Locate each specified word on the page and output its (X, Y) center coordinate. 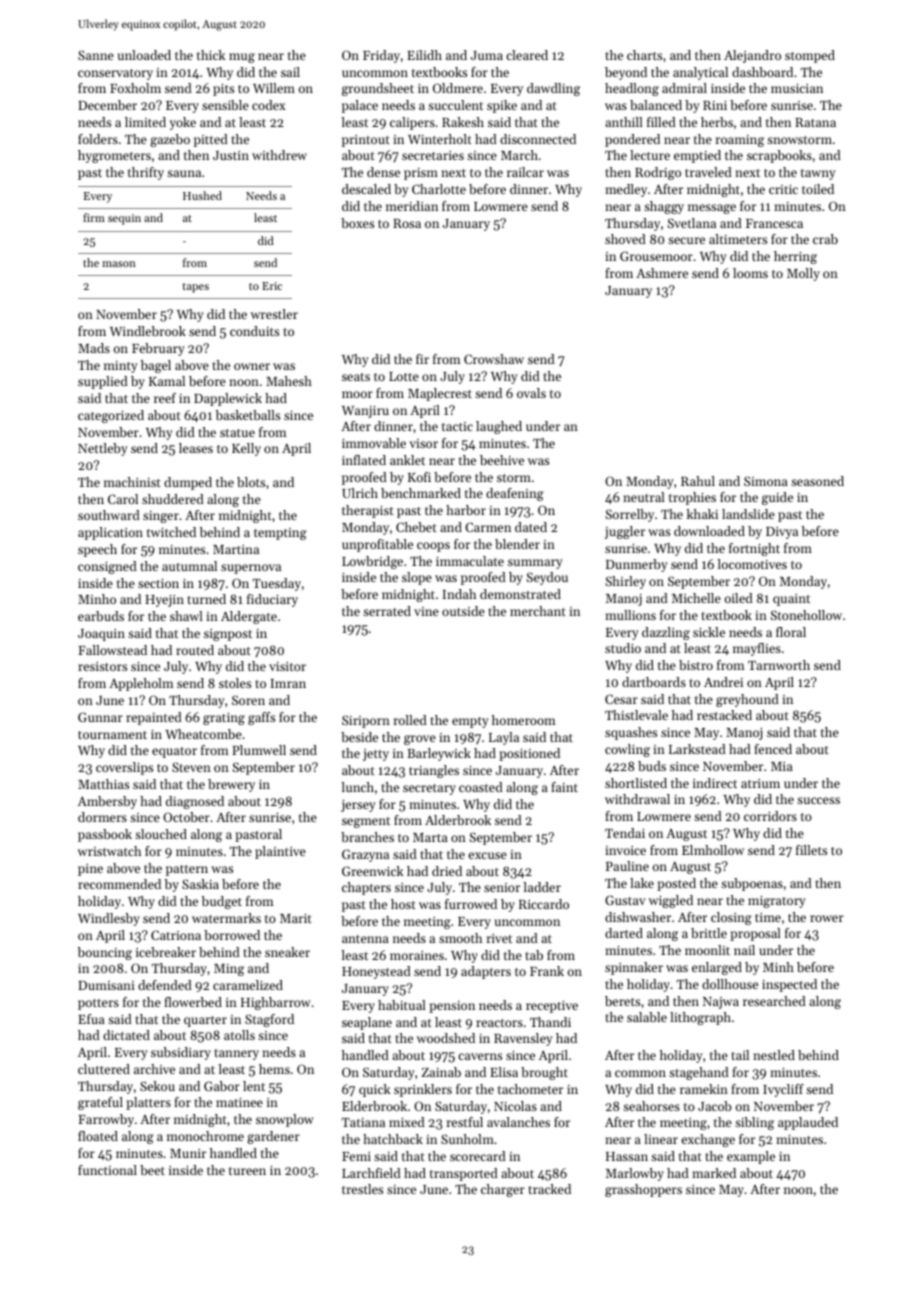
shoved (625, 239)
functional (107, 1170)
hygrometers (114, 156)
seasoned (817, 481)
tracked (549, 1189)
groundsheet (378, 89)
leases (196, 448)
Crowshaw (494, 359)
